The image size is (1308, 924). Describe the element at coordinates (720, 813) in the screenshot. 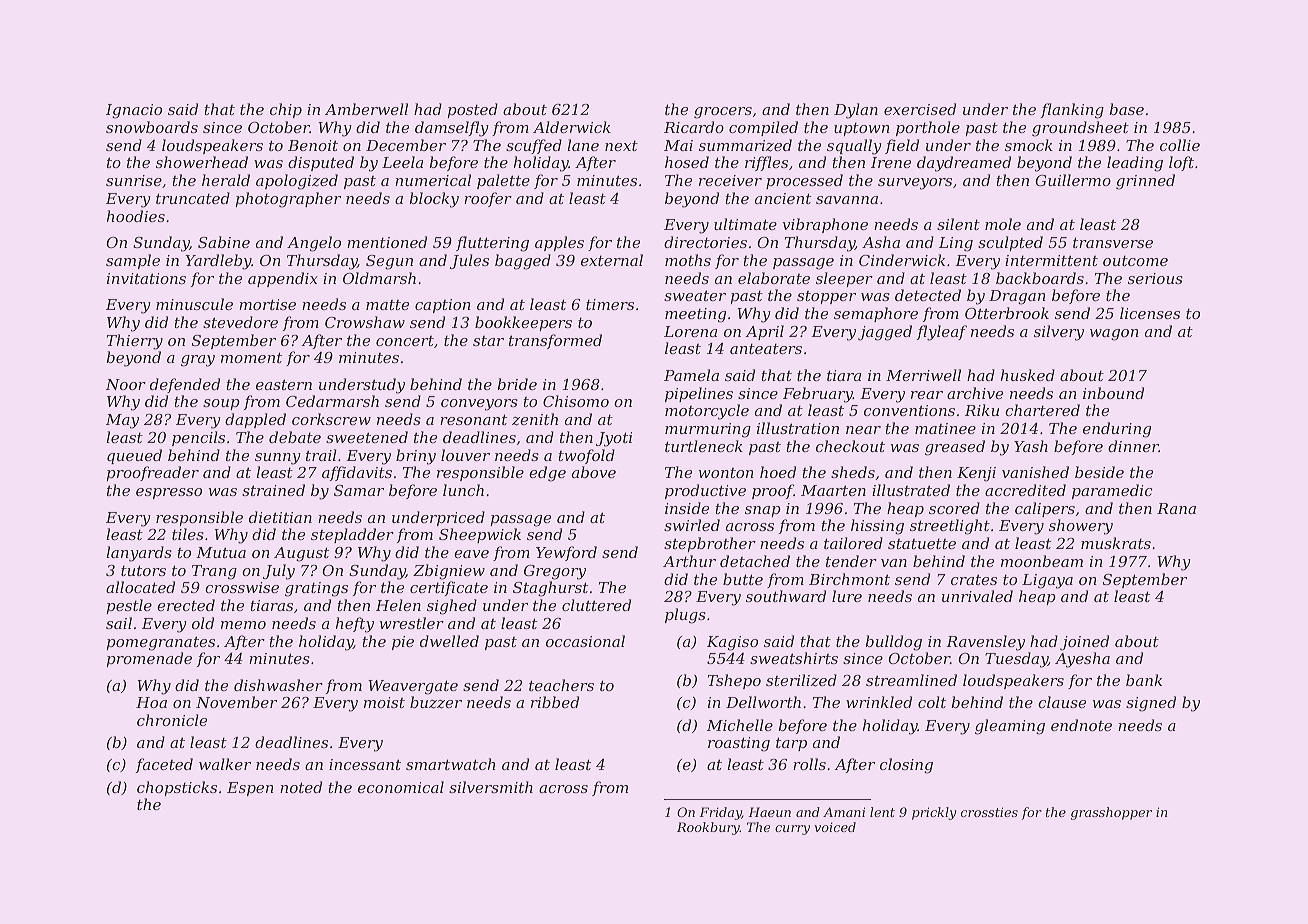

I see `Friday` at that location.
